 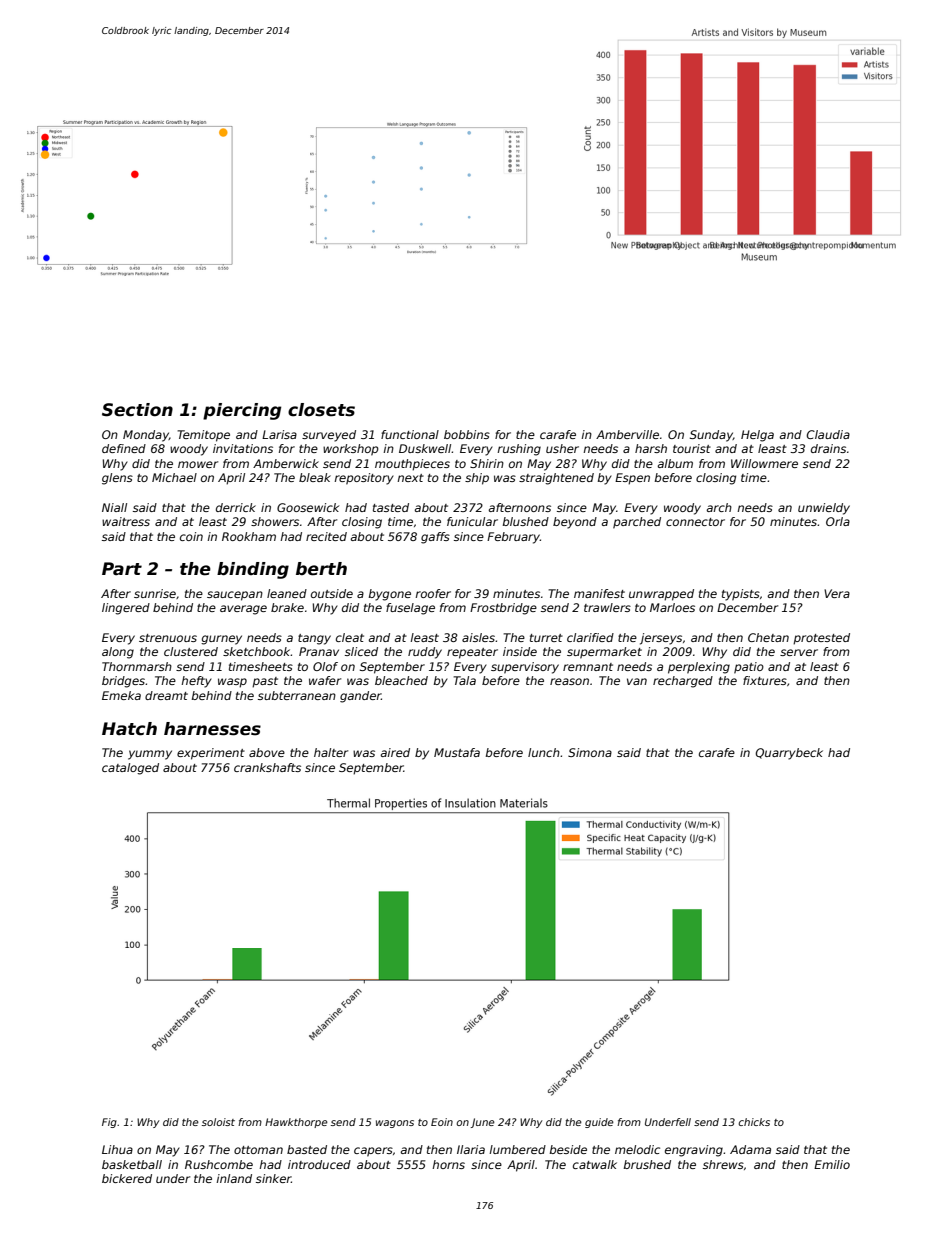 What do you see at coordinates (754, 1122) in the image?
I see `chicks` at bounding box center [754, 1122].
